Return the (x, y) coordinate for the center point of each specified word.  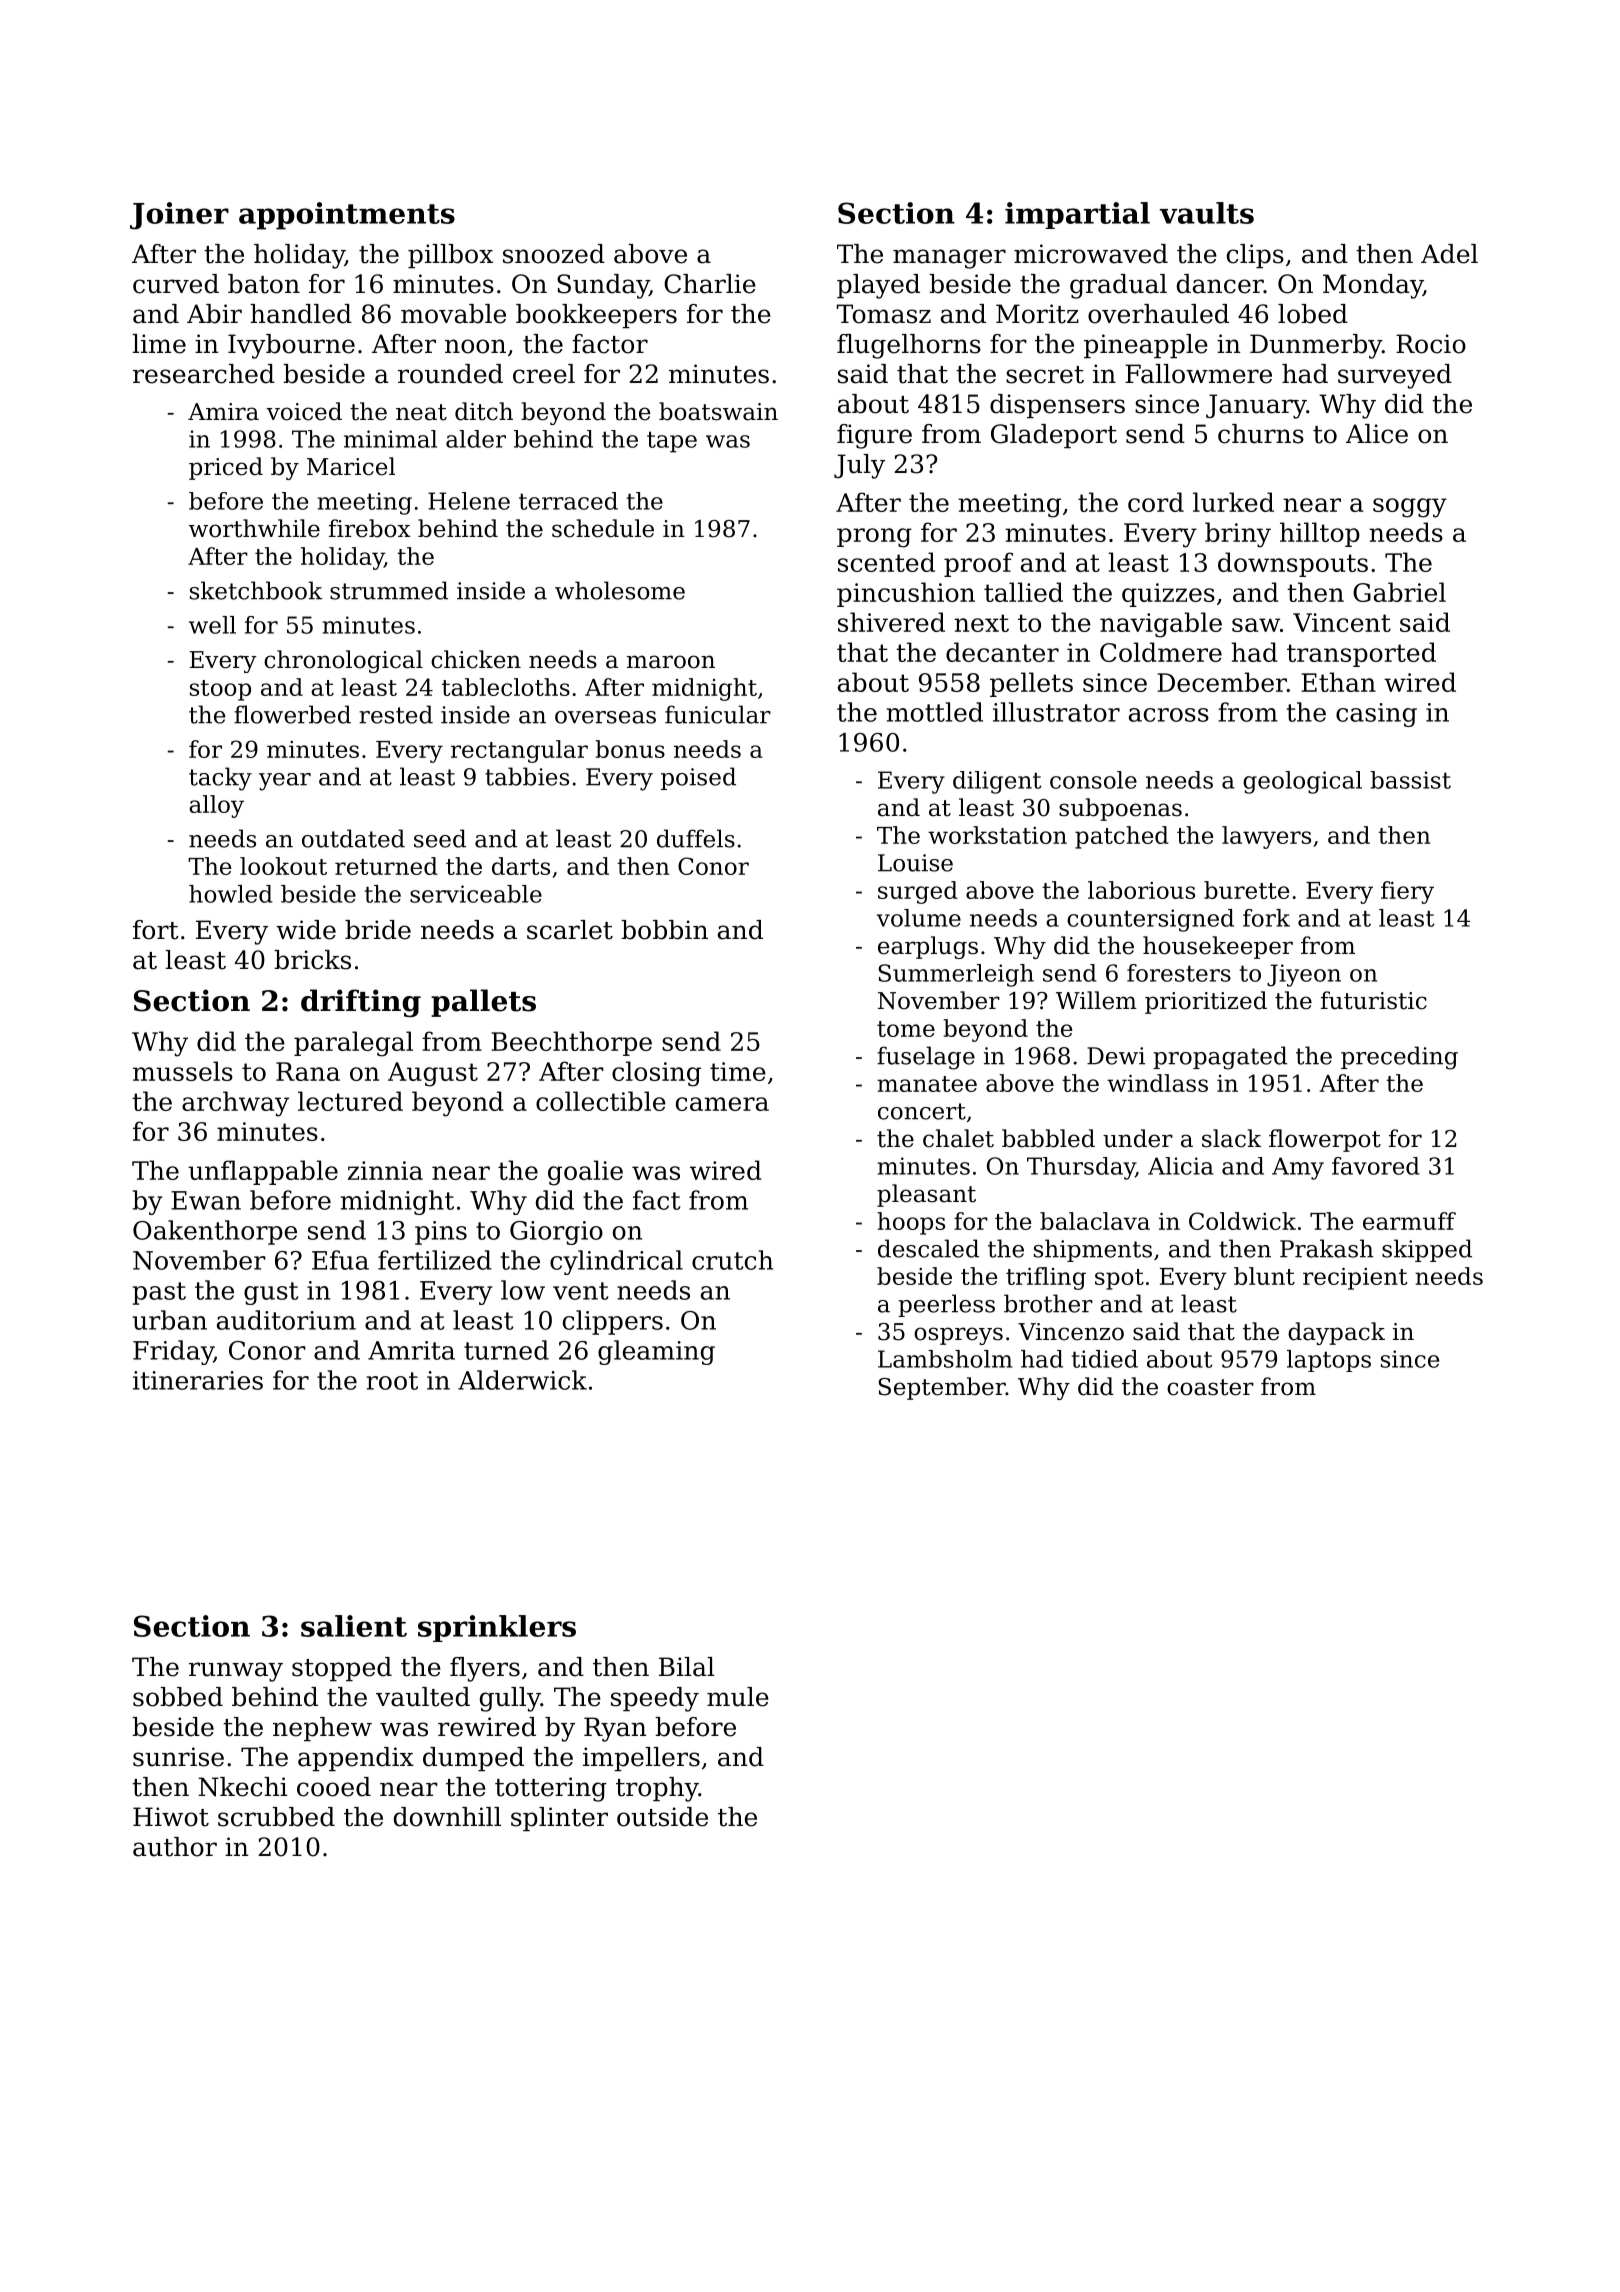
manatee (927, 1084)
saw (1256, 625)
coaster (1210, 1387)
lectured (350, 1101)
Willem (1096, 1000)
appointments (347, 216)
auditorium (286, 1320)
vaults (1206, 213)
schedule (603, 528)
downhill (447, 1817)
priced (226, 468)
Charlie (710, 284)
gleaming (656, 1352)
